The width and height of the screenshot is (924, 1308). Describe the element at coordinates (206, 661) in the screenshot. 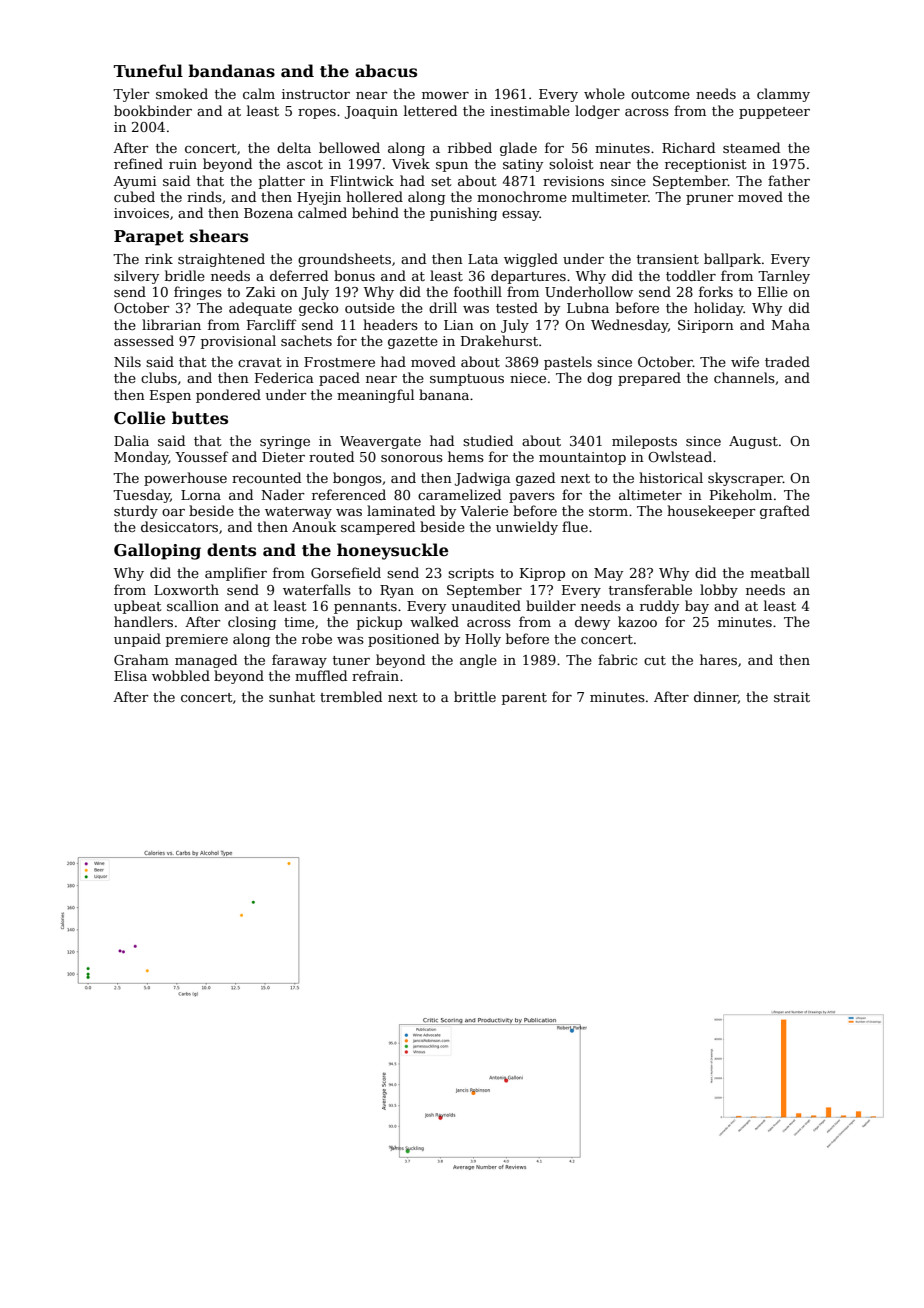

I see `managed` at that location.
